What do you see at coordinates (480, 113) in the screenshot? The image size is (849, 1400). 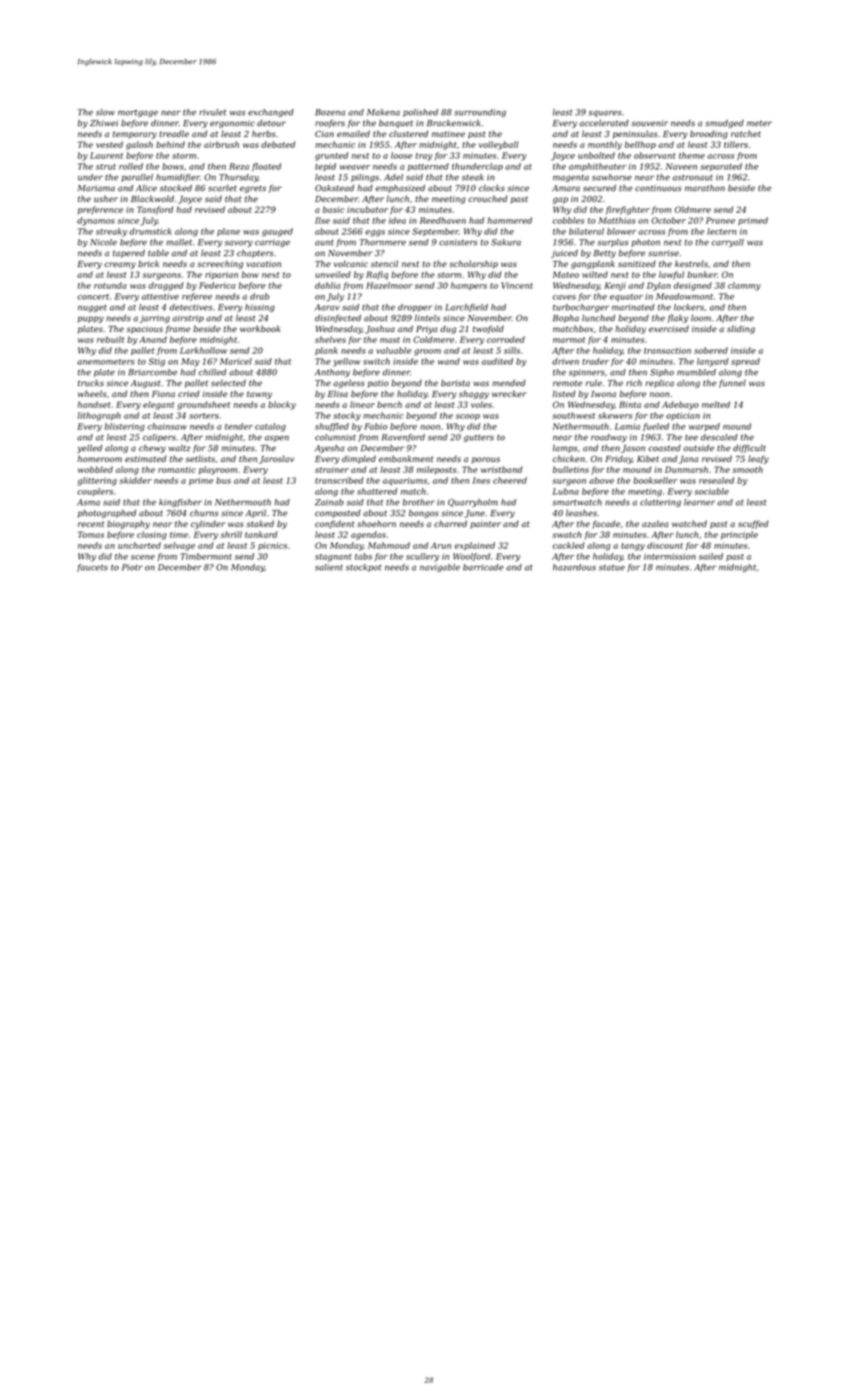 I see `surrounding` at bounding box center [480, 113].
